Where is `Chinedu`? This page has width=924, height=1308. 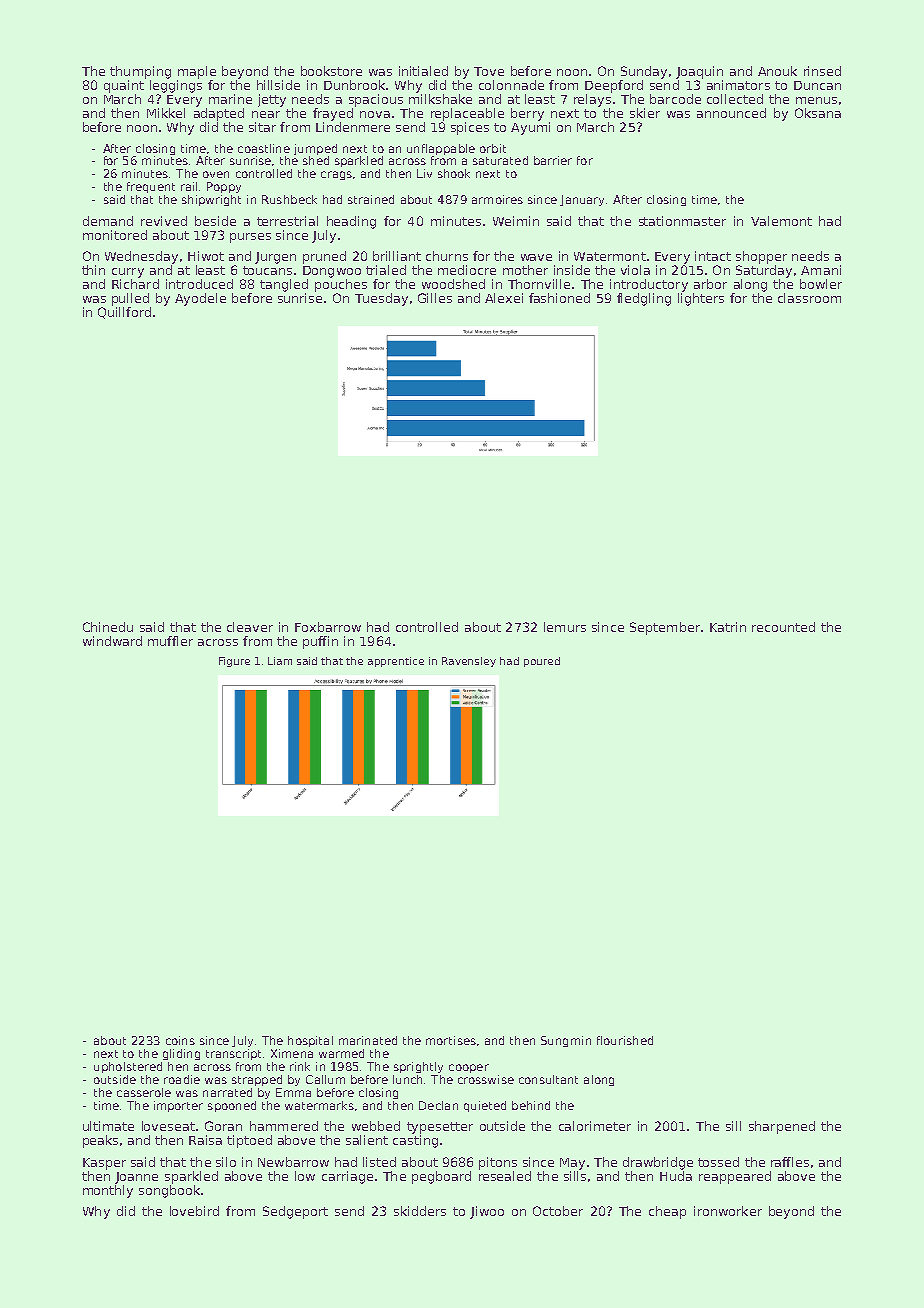 Chinedu is located at coordinates (108, 627).
